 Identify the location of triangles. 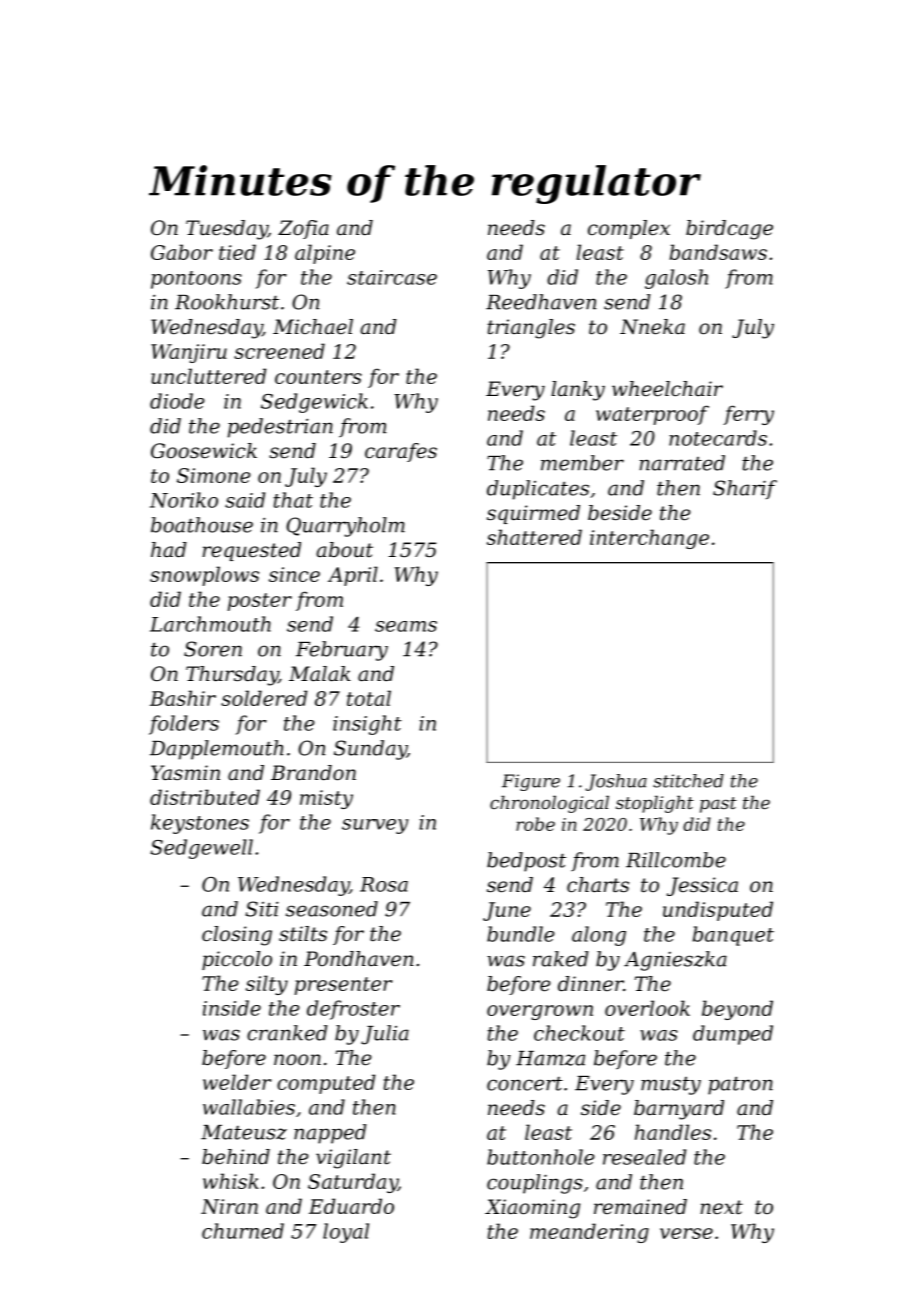
(531, 329).
